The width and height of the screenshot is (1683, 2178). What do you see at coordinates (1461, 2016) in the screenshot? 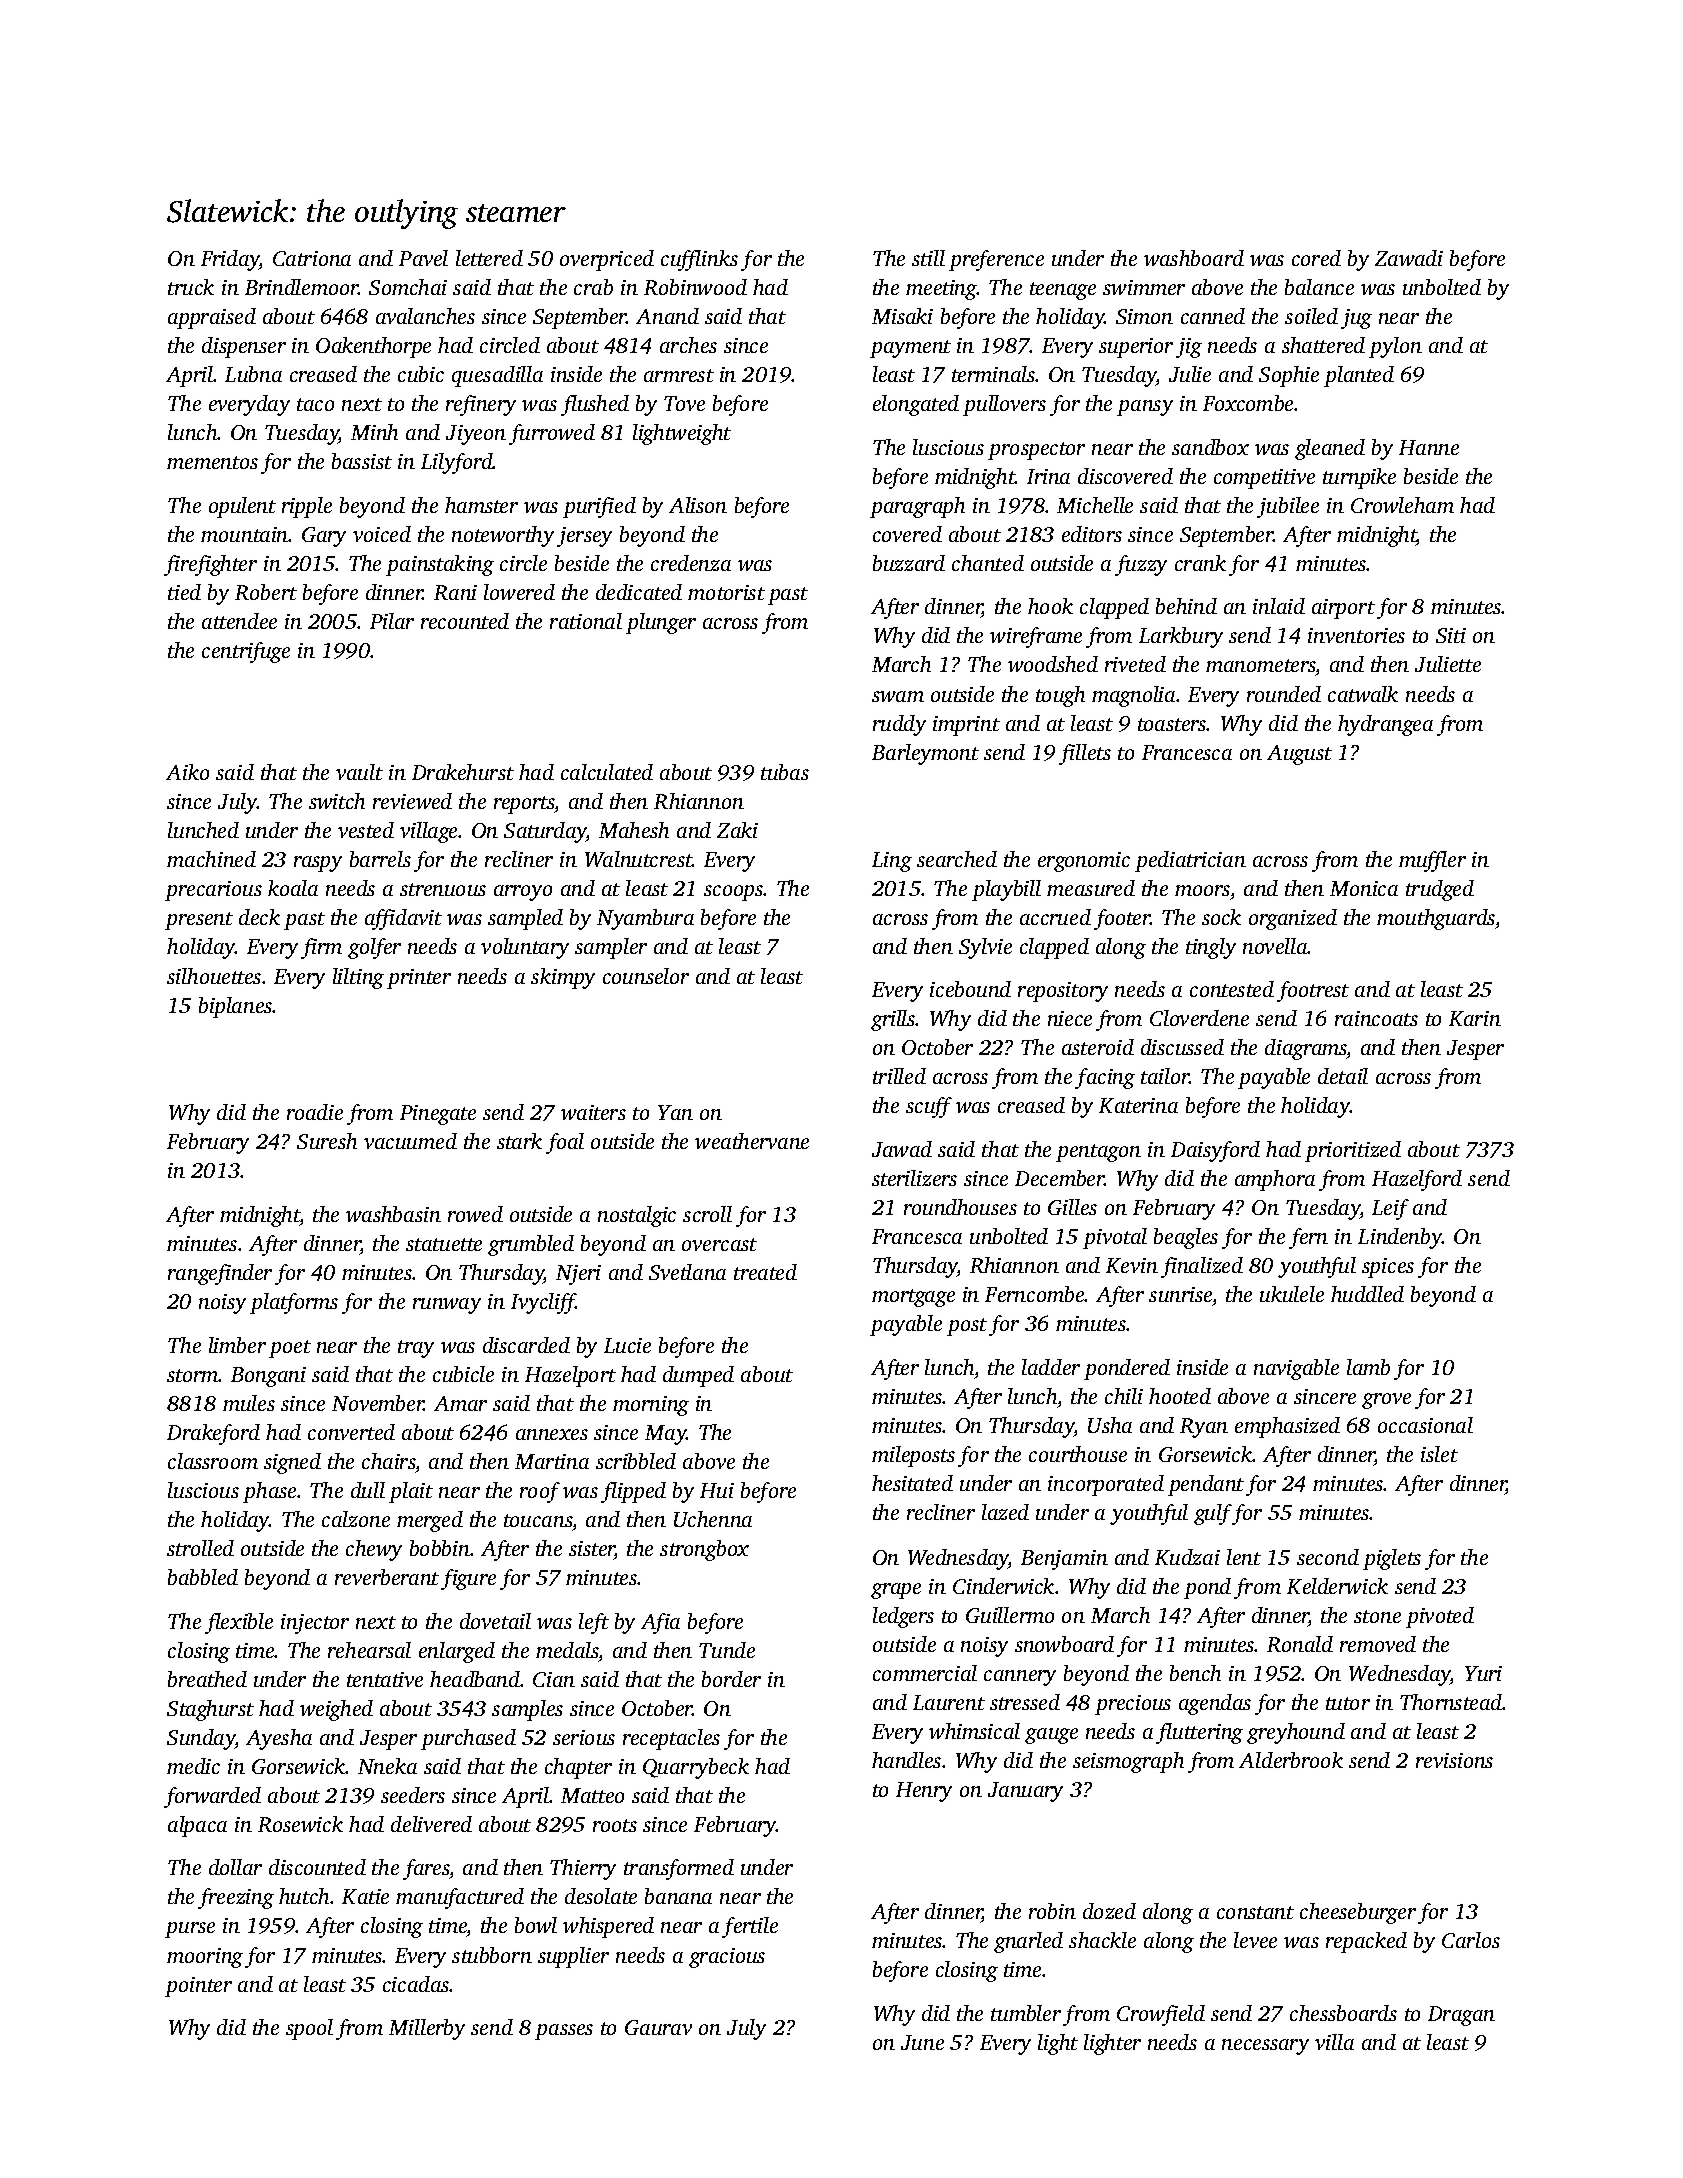
I see `Dragan` at bounding box center [1461, 2016].
